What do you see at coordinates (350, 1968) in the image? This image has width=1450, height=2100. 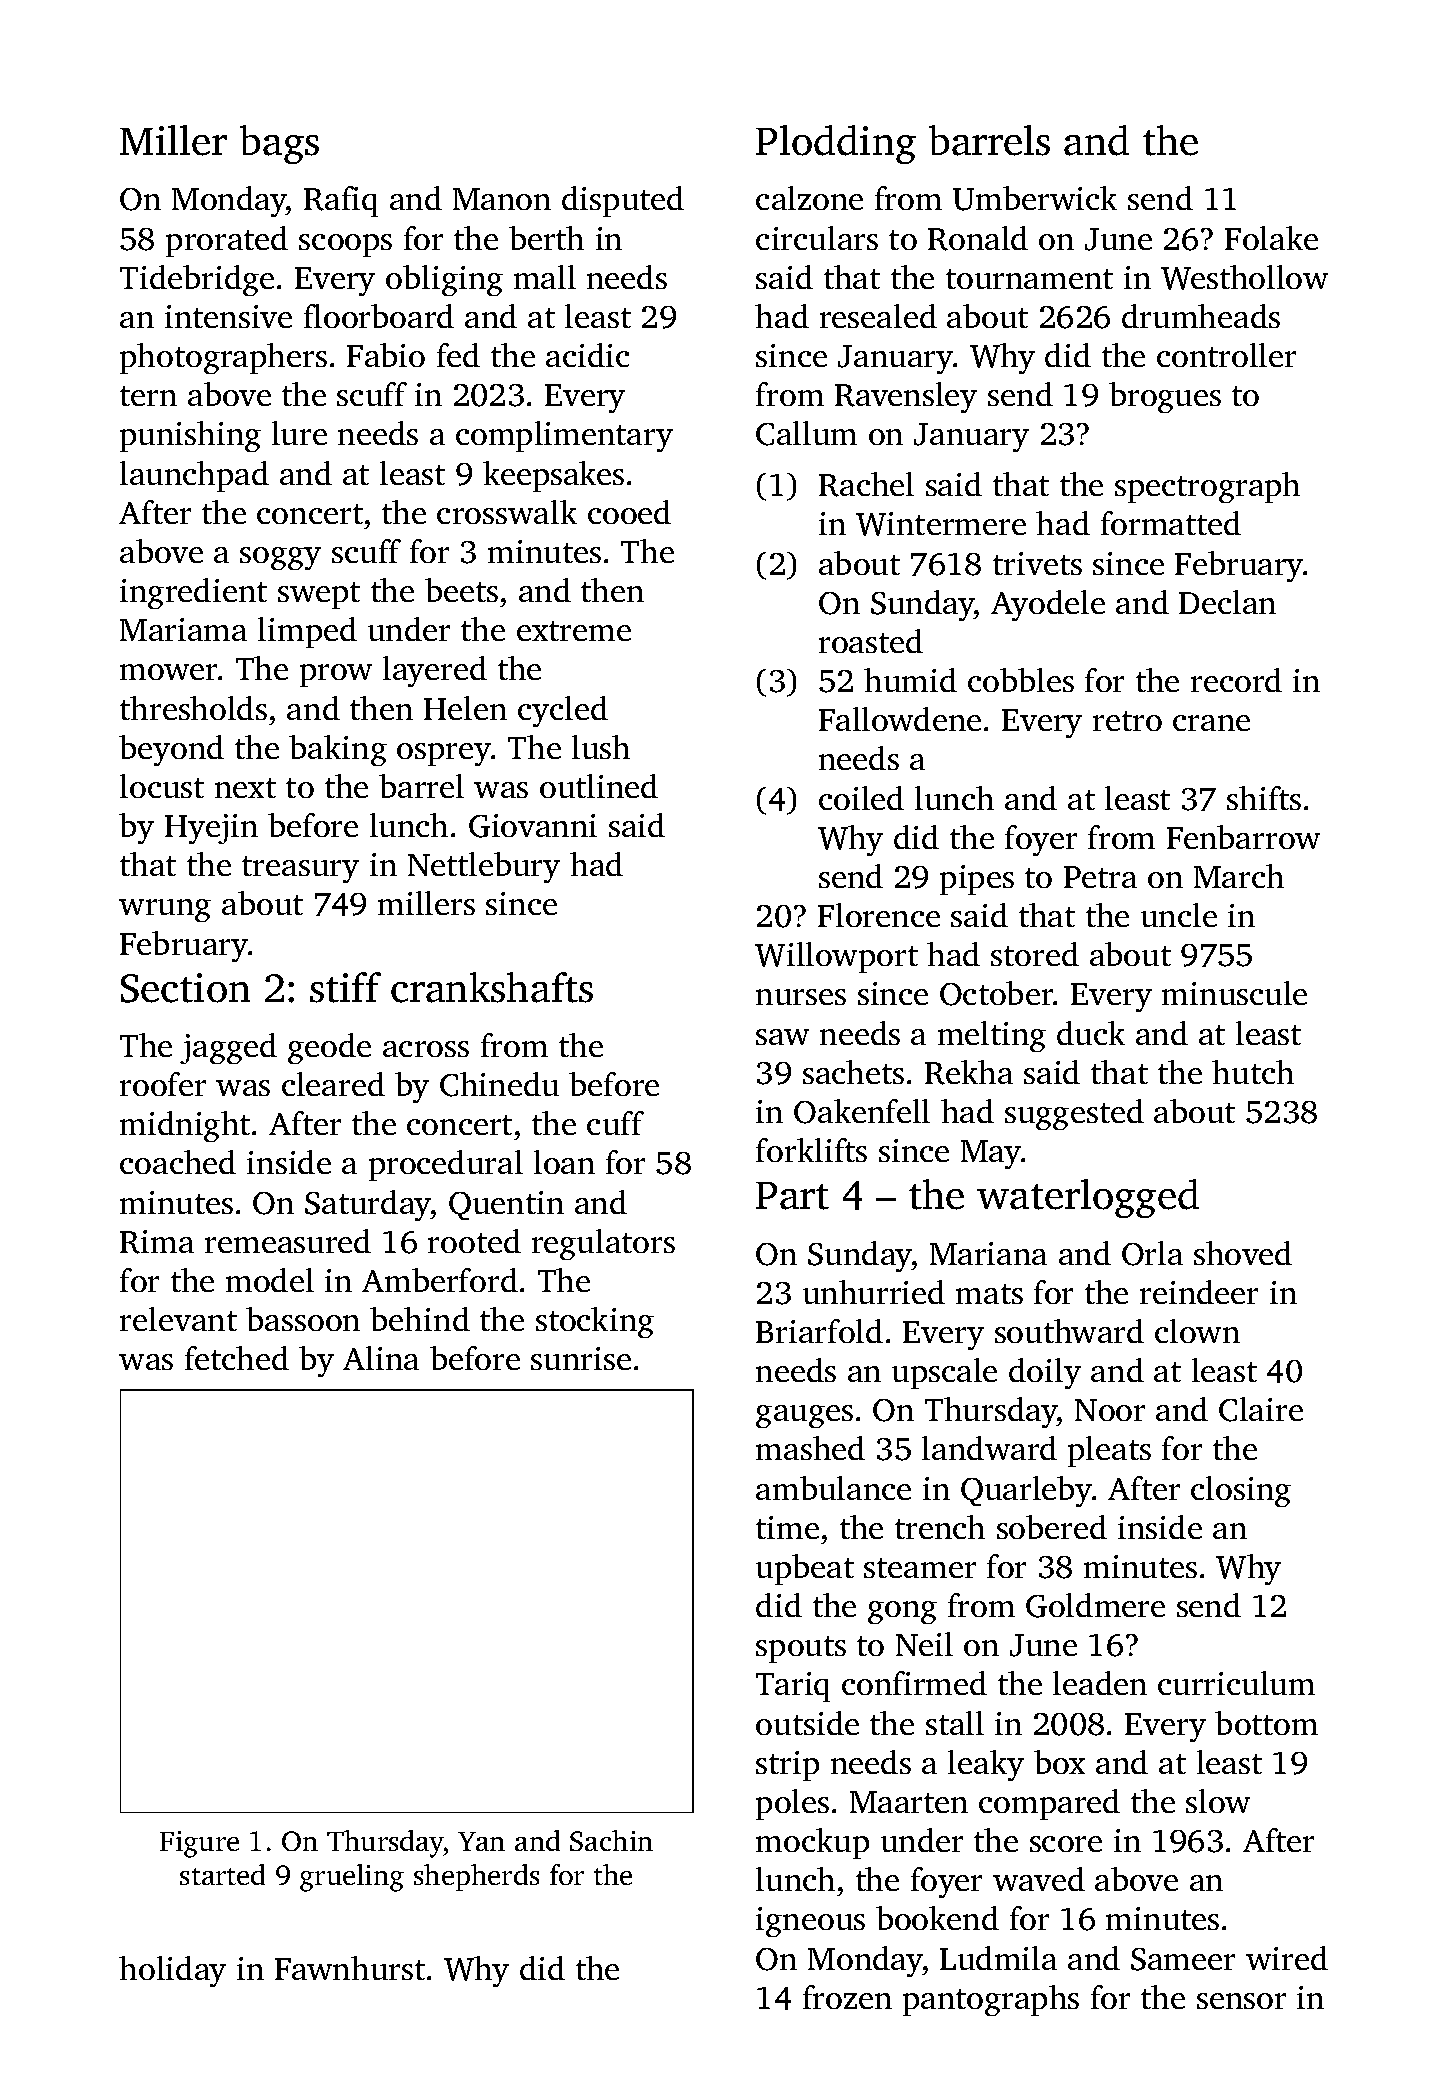 I see `Fawnhurst` at bounding box center [350, 1968].
